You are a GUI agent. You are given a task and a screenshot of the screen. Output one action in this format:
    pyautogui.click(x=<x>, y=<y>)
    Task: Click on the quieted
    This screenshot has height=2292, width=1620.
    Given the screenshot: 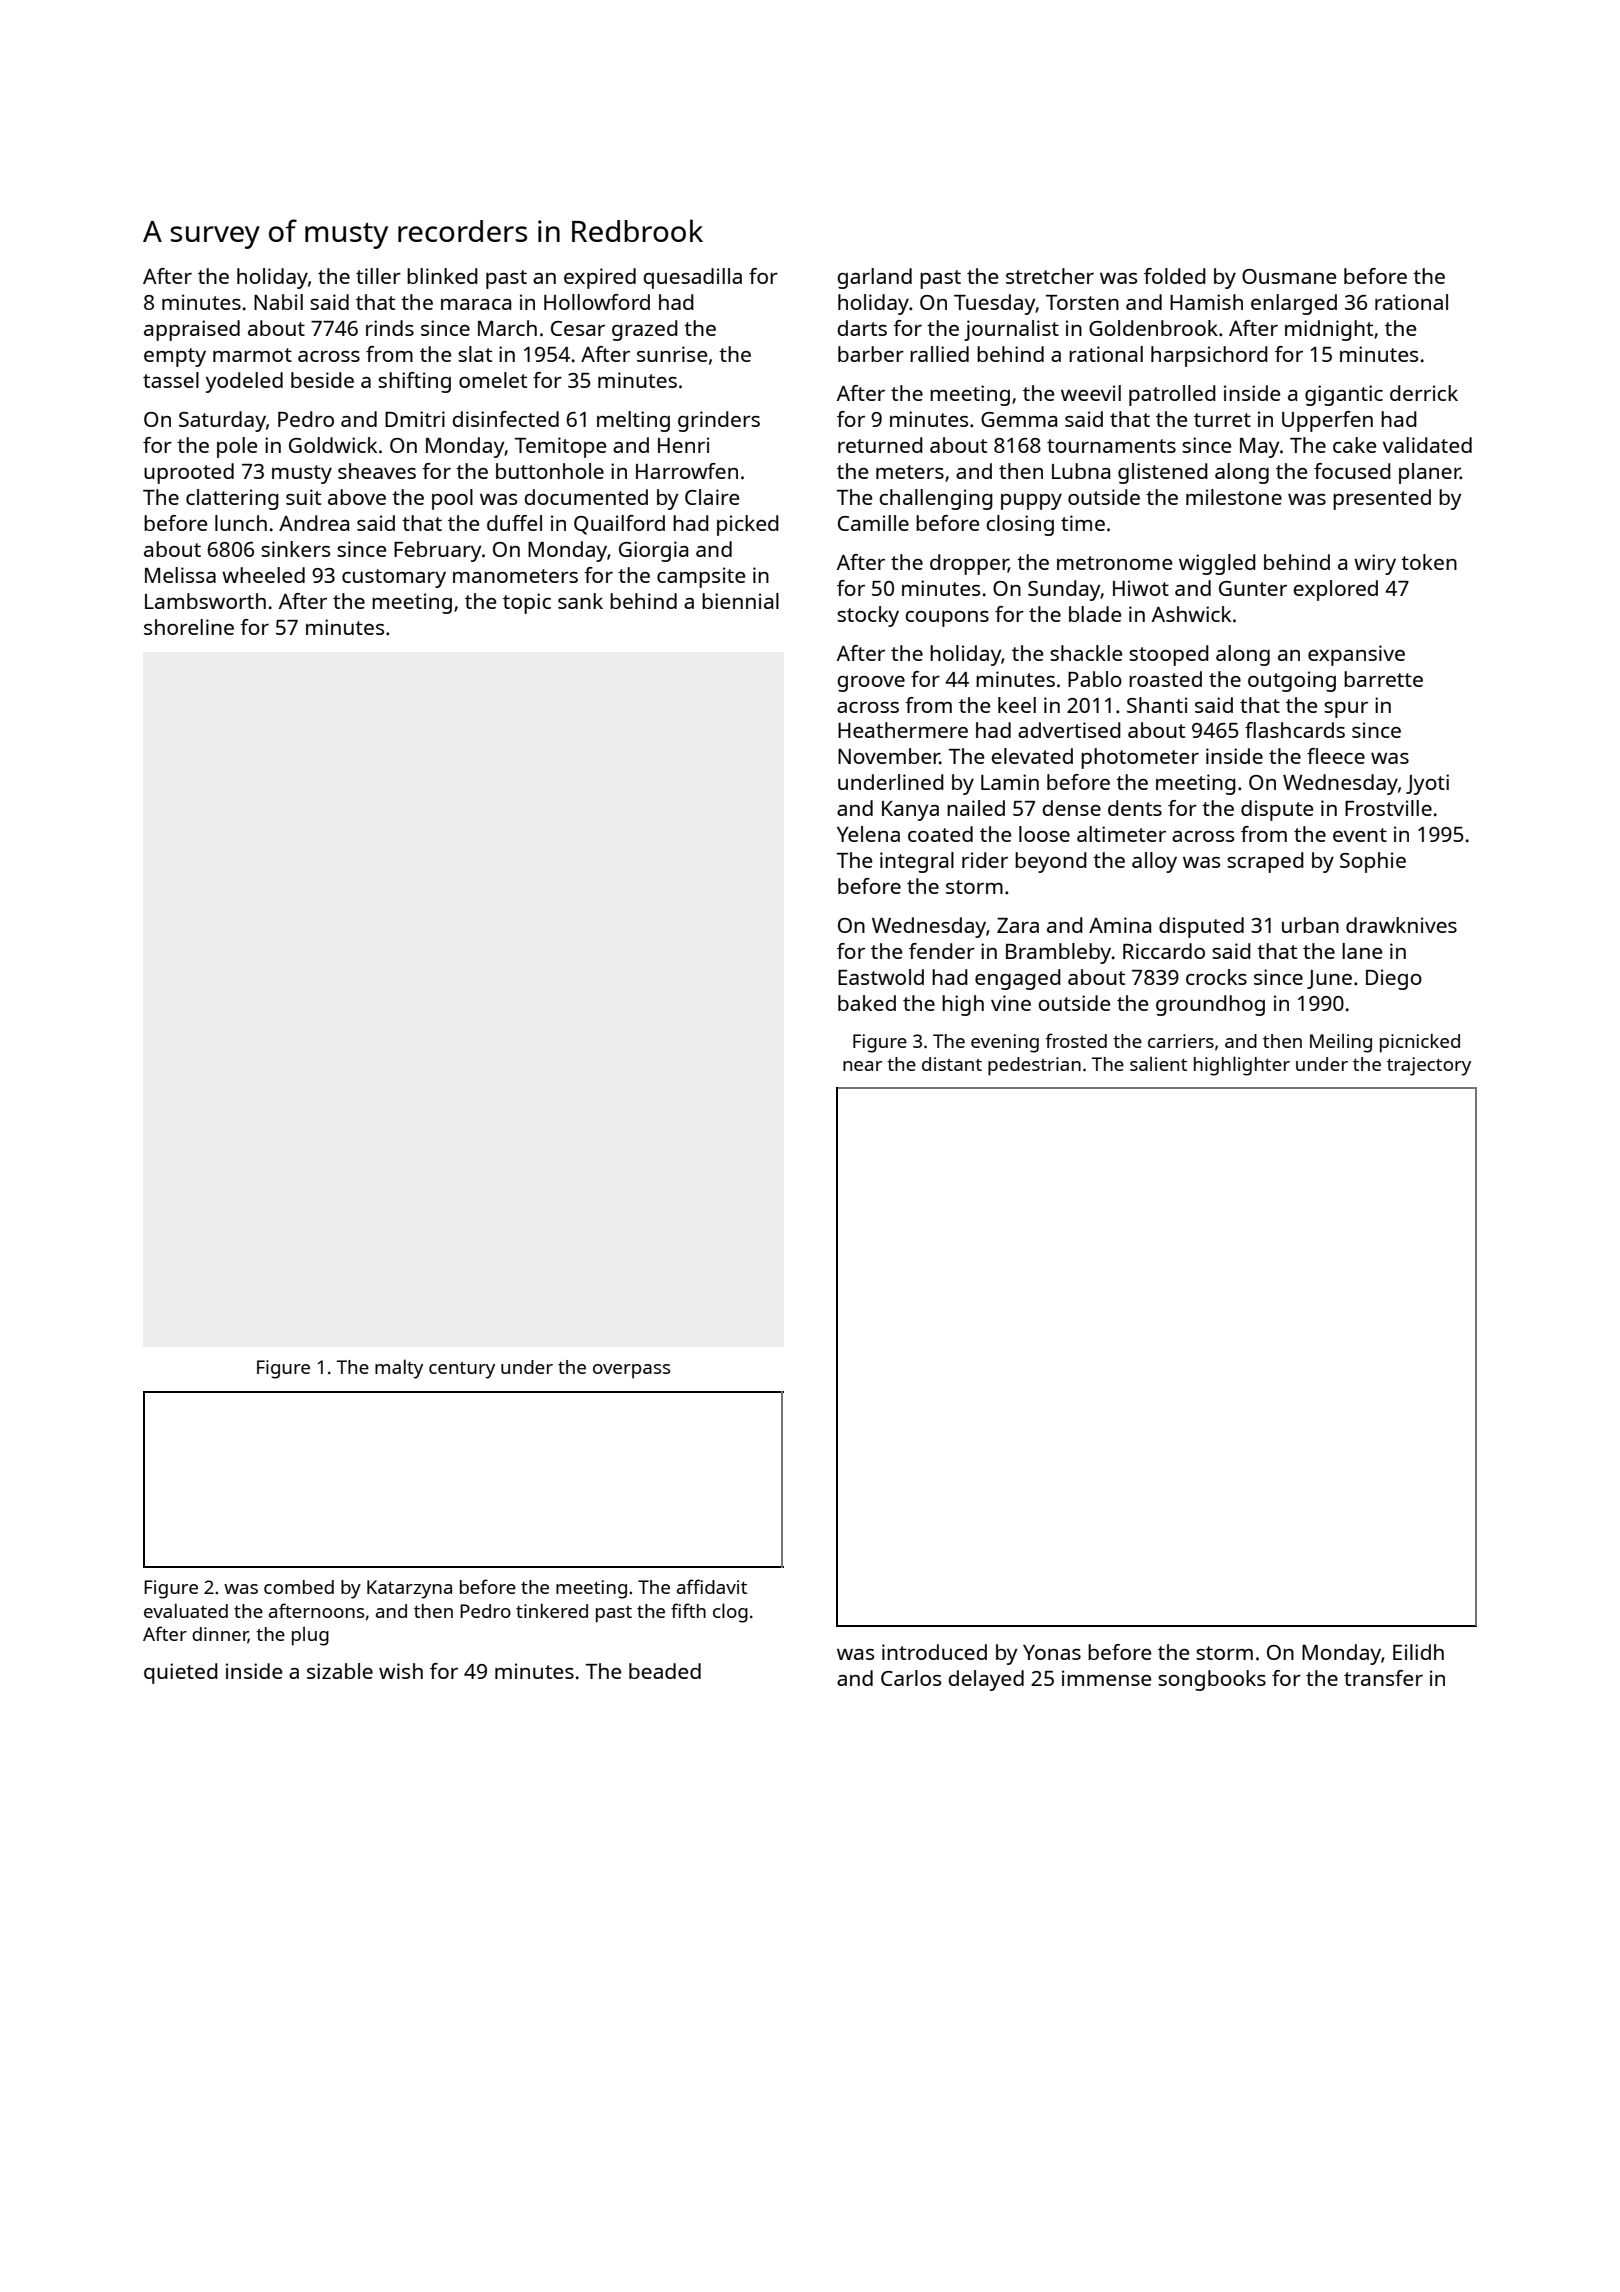 What is the action you would take?
    pyautogui.click(x=181, y=1673)
